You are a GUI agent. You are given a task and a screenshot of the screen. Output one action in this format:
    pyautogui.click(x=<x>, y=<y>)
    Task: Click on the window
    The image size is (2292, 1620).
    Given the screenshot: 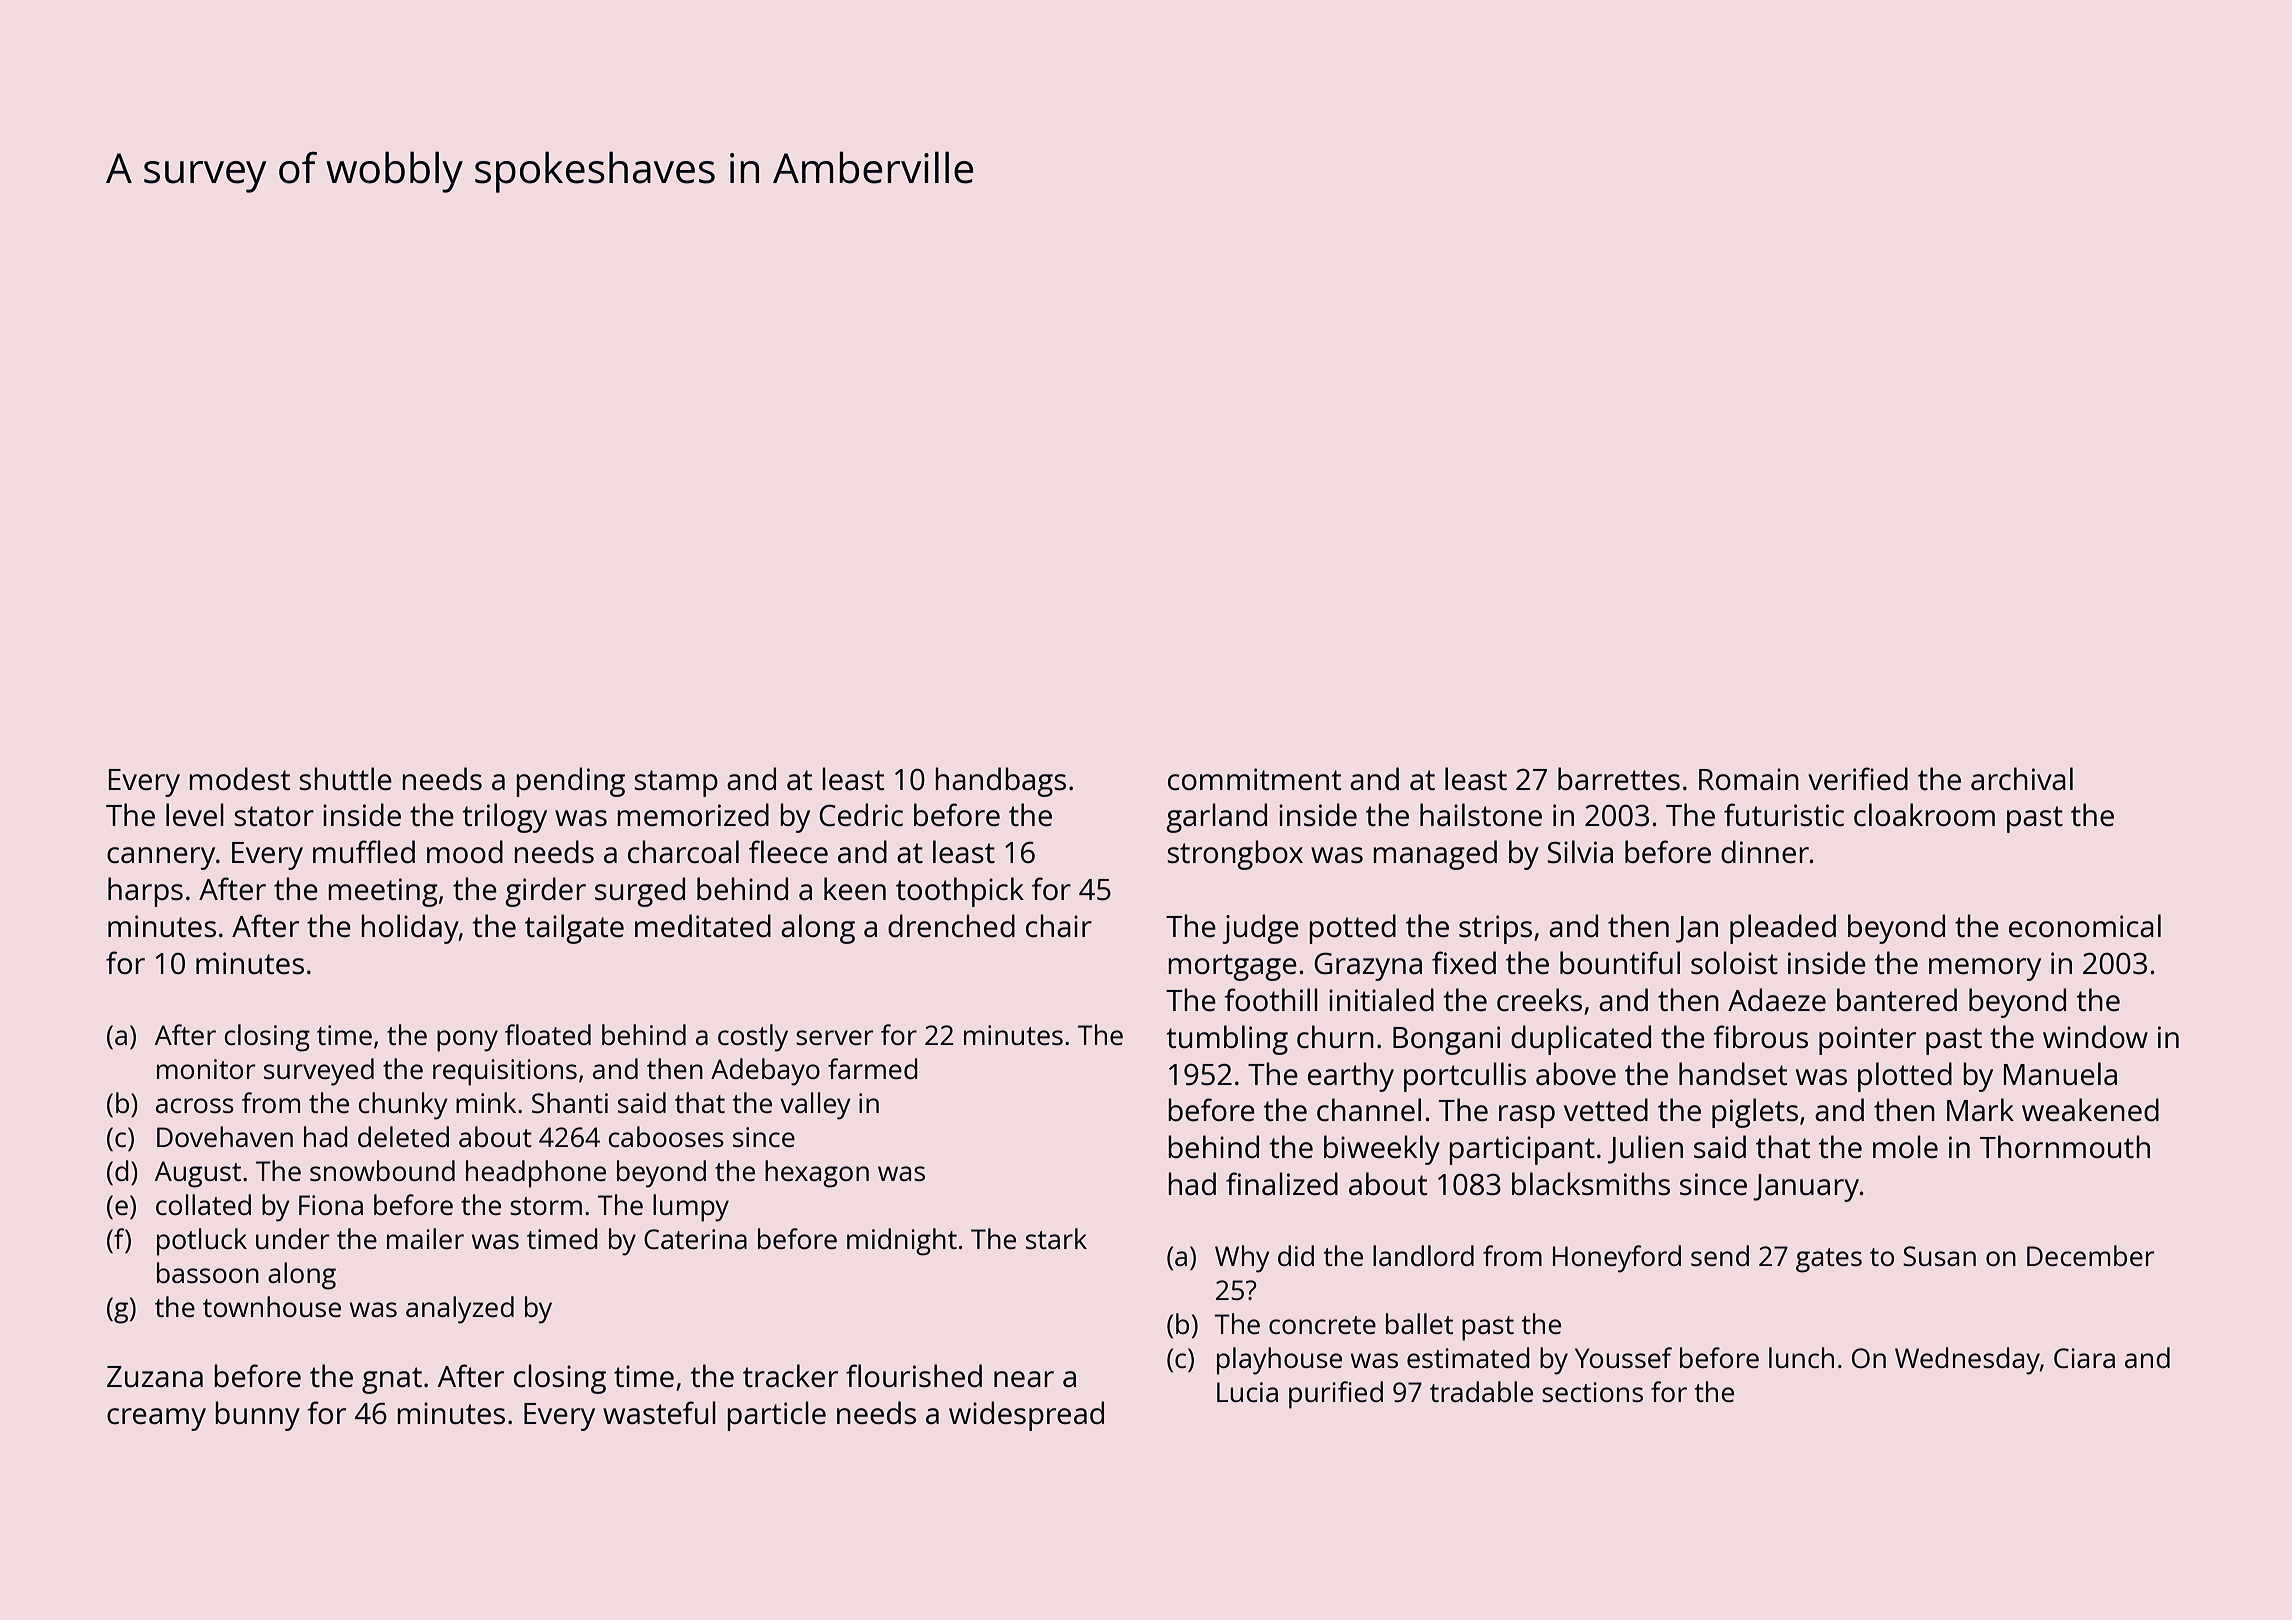 What is the action you would take?
    pyautogui.click(x=2095, y=1036)
